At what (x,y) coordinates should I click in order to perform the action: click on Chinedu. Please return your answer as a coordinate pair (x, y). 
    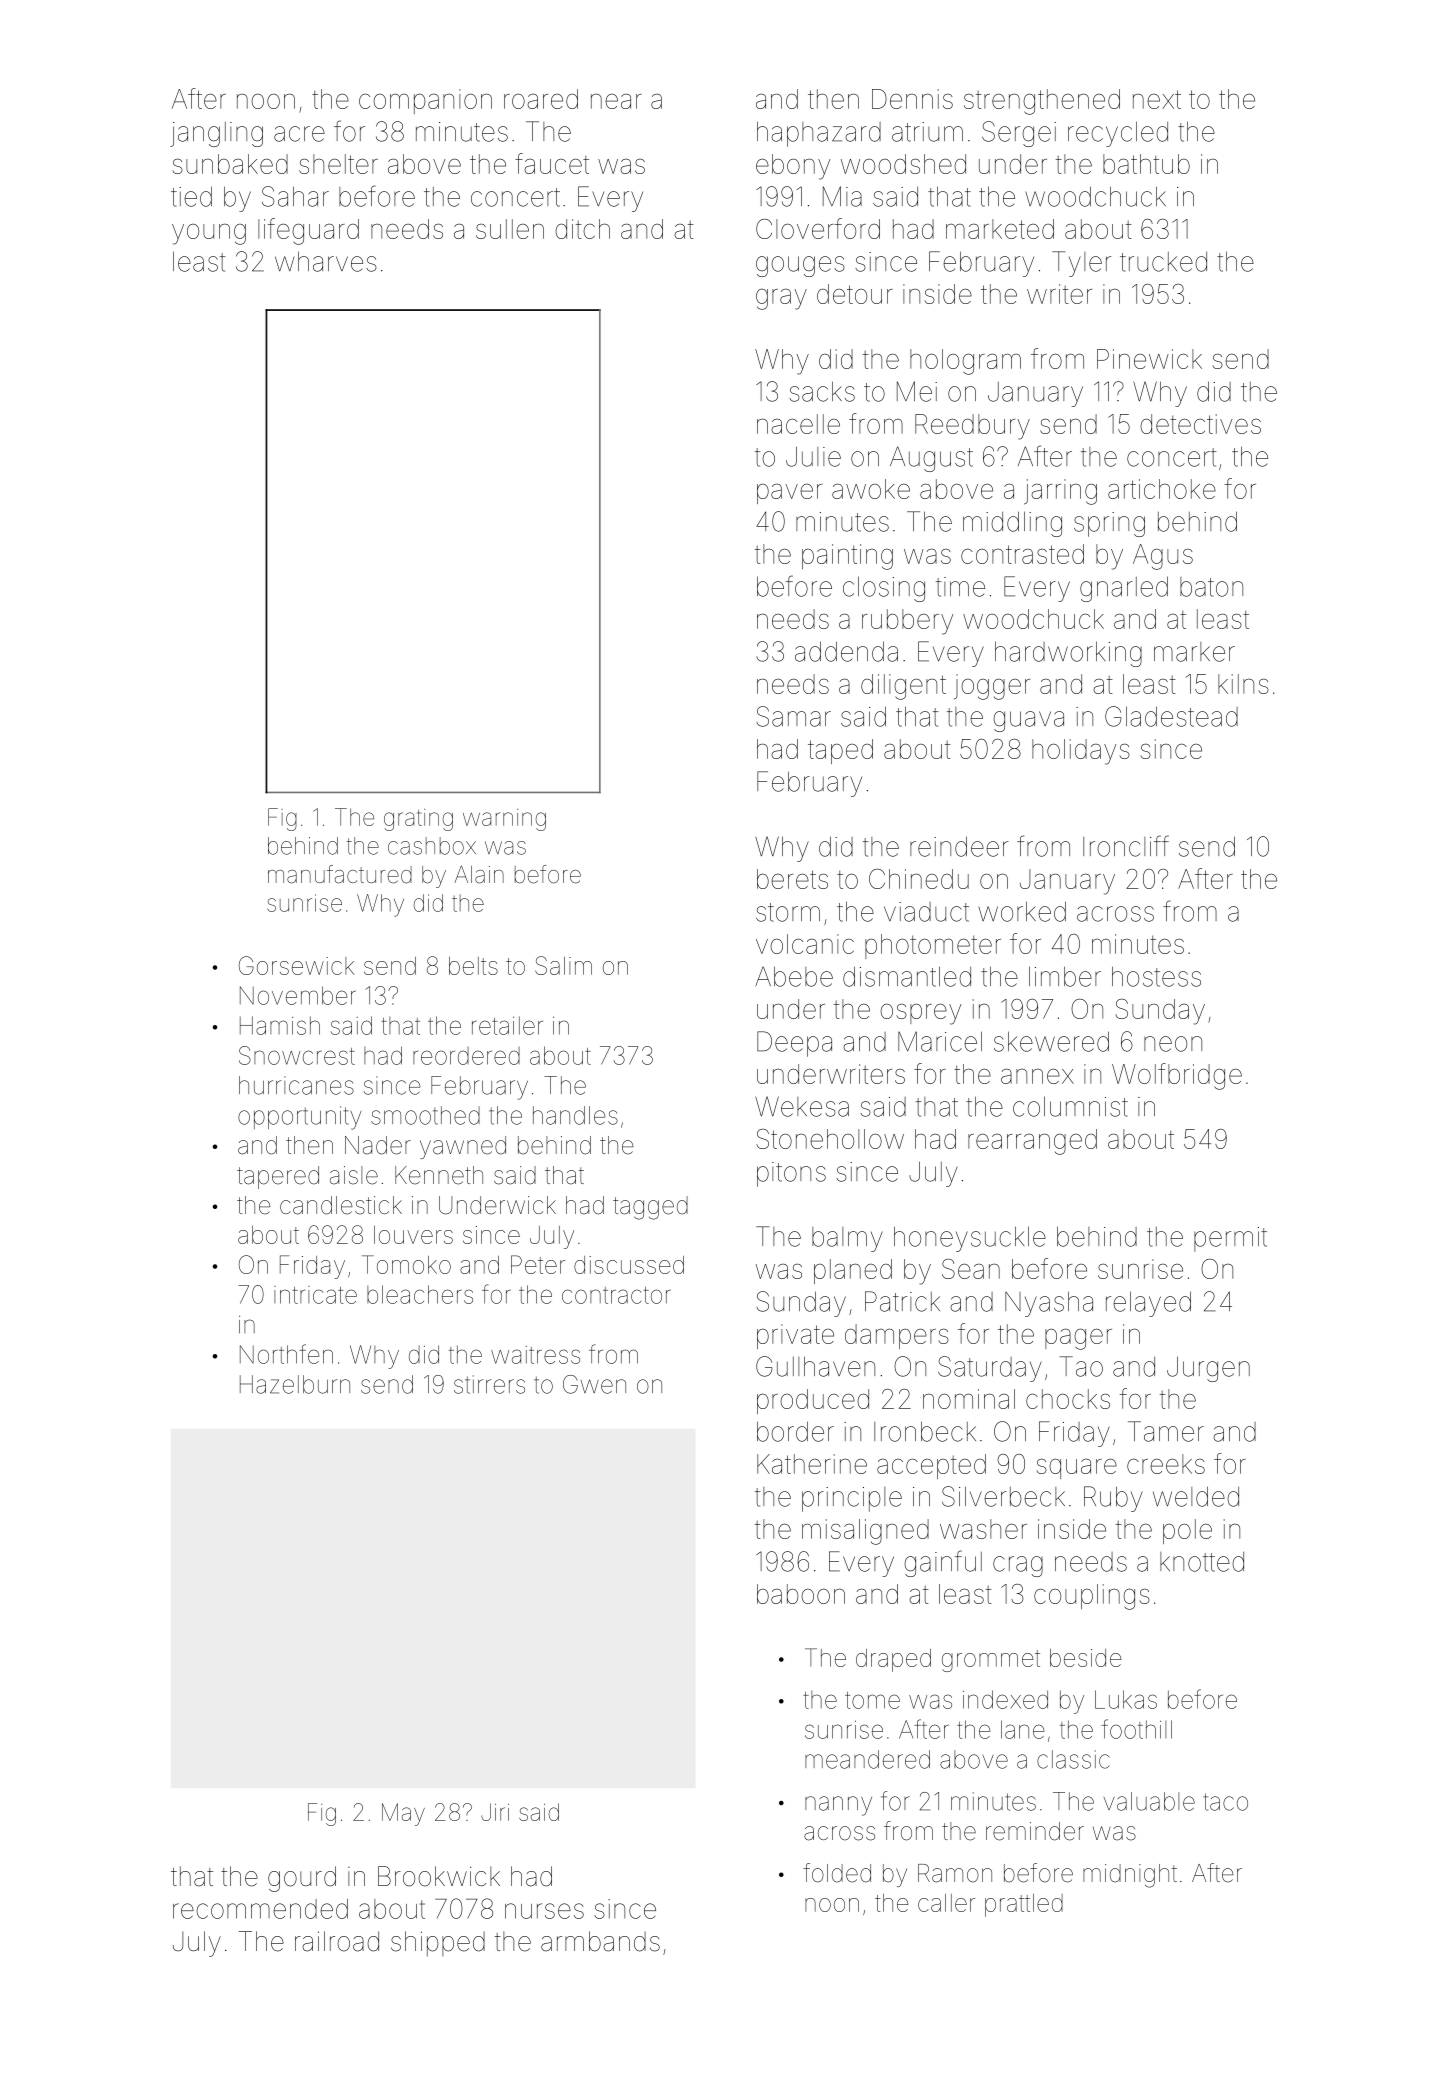
    Looking at the image, I should click on (919, 879).
